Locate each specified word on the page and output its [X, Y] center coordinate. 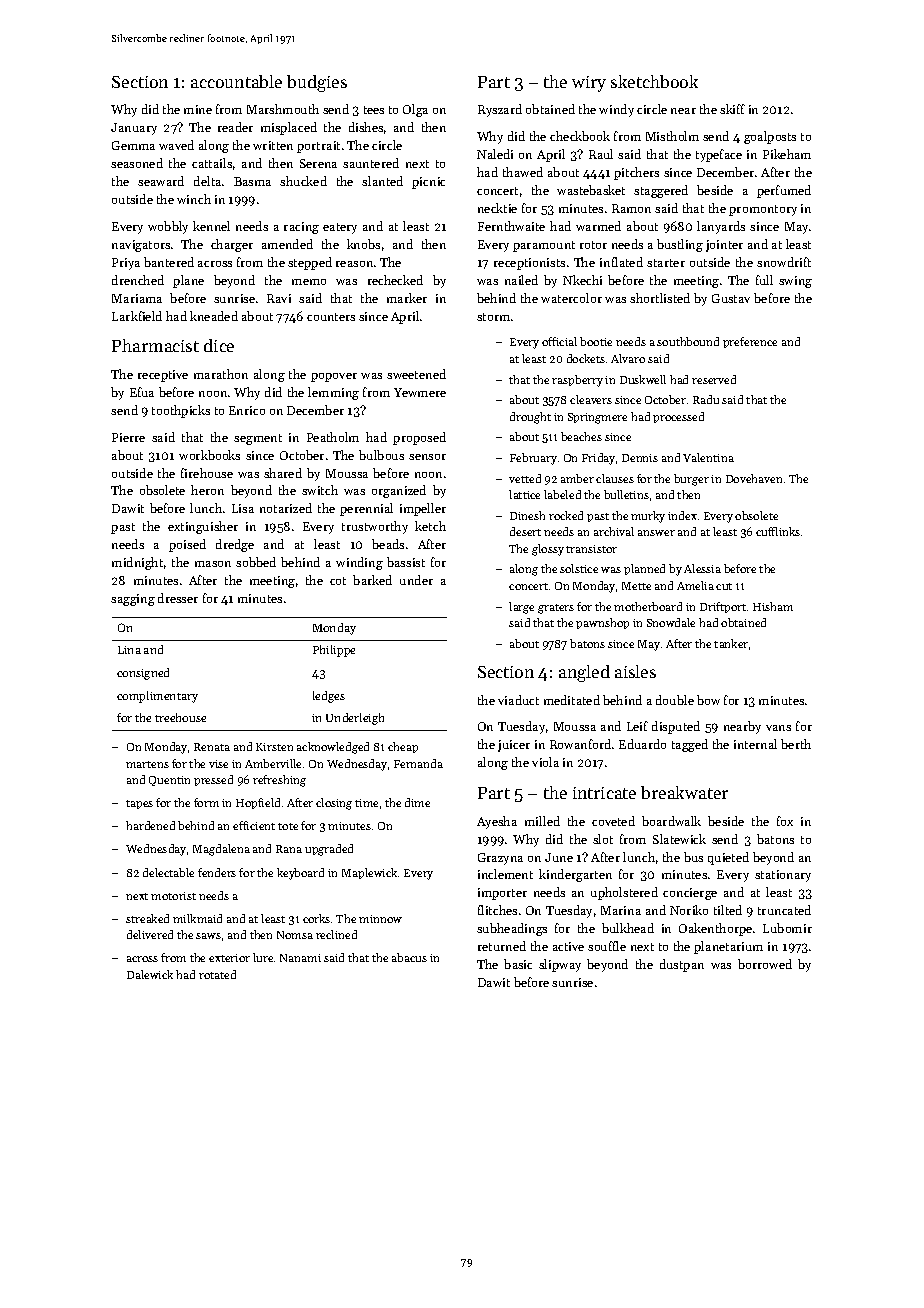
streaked [147, 918]
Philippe [334, 651]
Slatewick [679, 839]
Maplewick [369, 873]
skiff [732, 109]
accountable [236, 81]
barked [372, 580]
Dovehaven [754, 478]
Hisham [773, 606]
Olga [415, 110]
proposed [419, 438]
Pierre [128, 437]
